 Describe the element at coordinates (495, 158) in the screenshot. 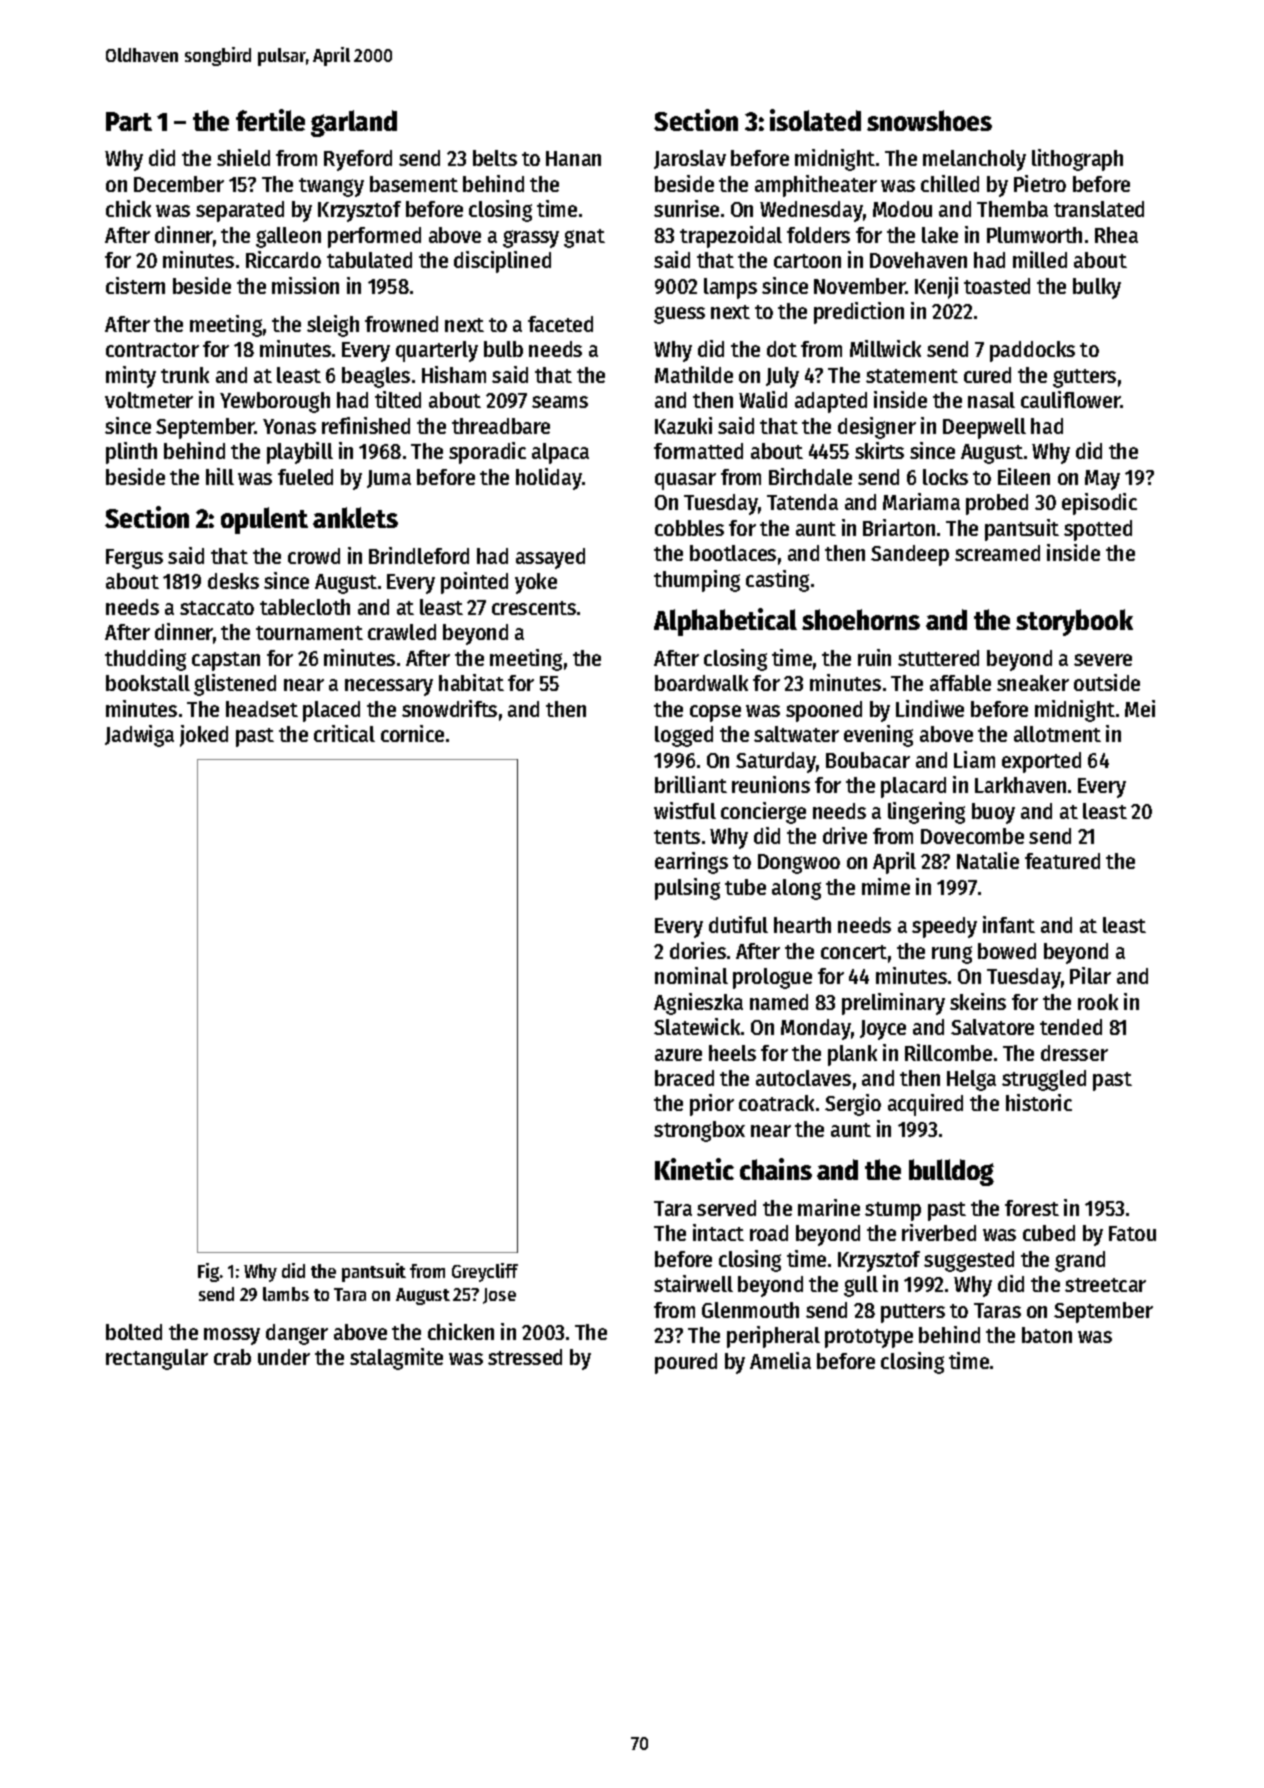

I see `belts` at that location.
